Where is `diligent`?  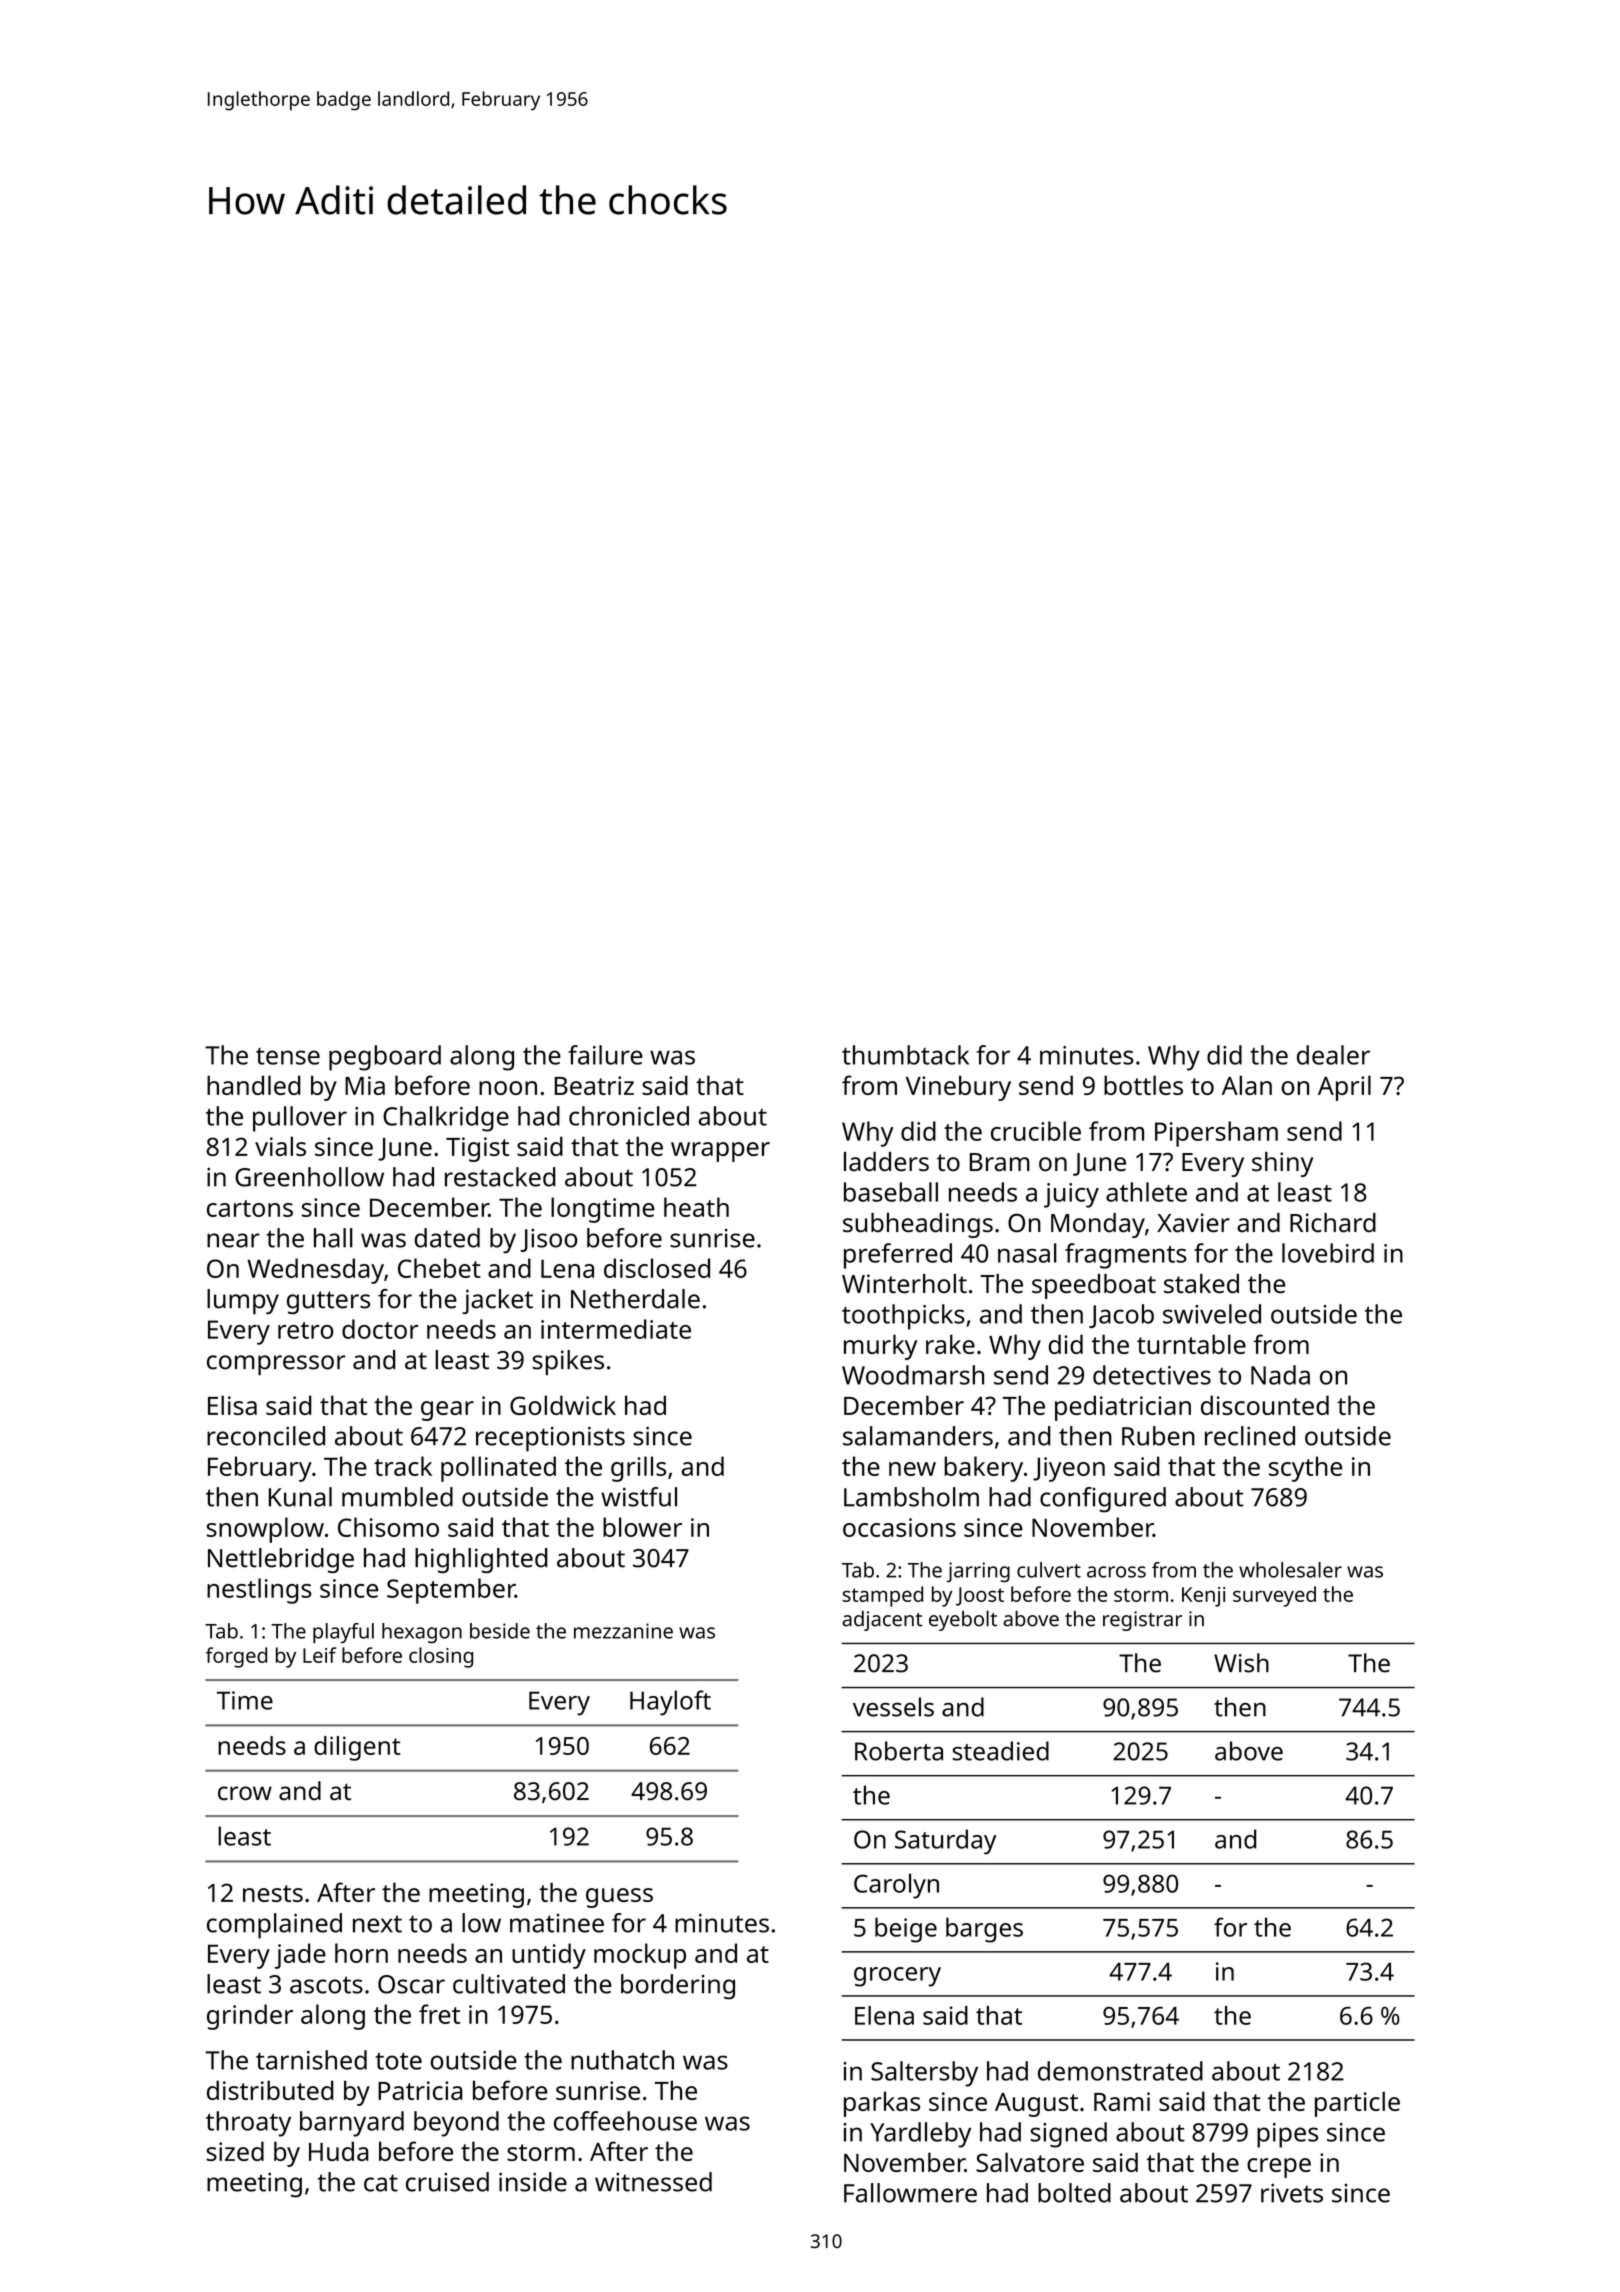 diligent is located at coordinates (357, 1748).
